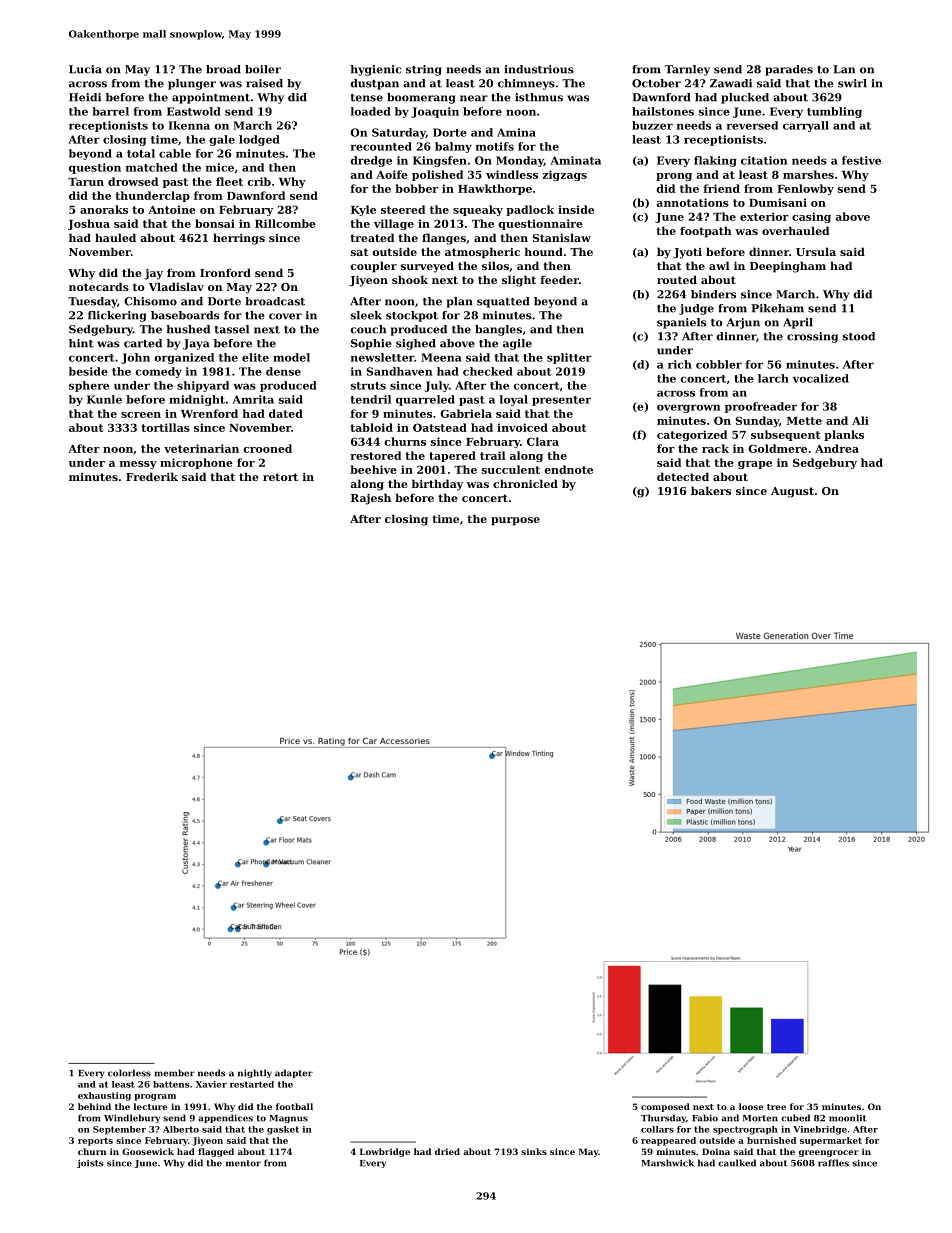 Image resolution: width=952 pixels, height=1233 pixels. Describe the element at coordinates (255, 1073) in the page. I see `nightly` at that location.
